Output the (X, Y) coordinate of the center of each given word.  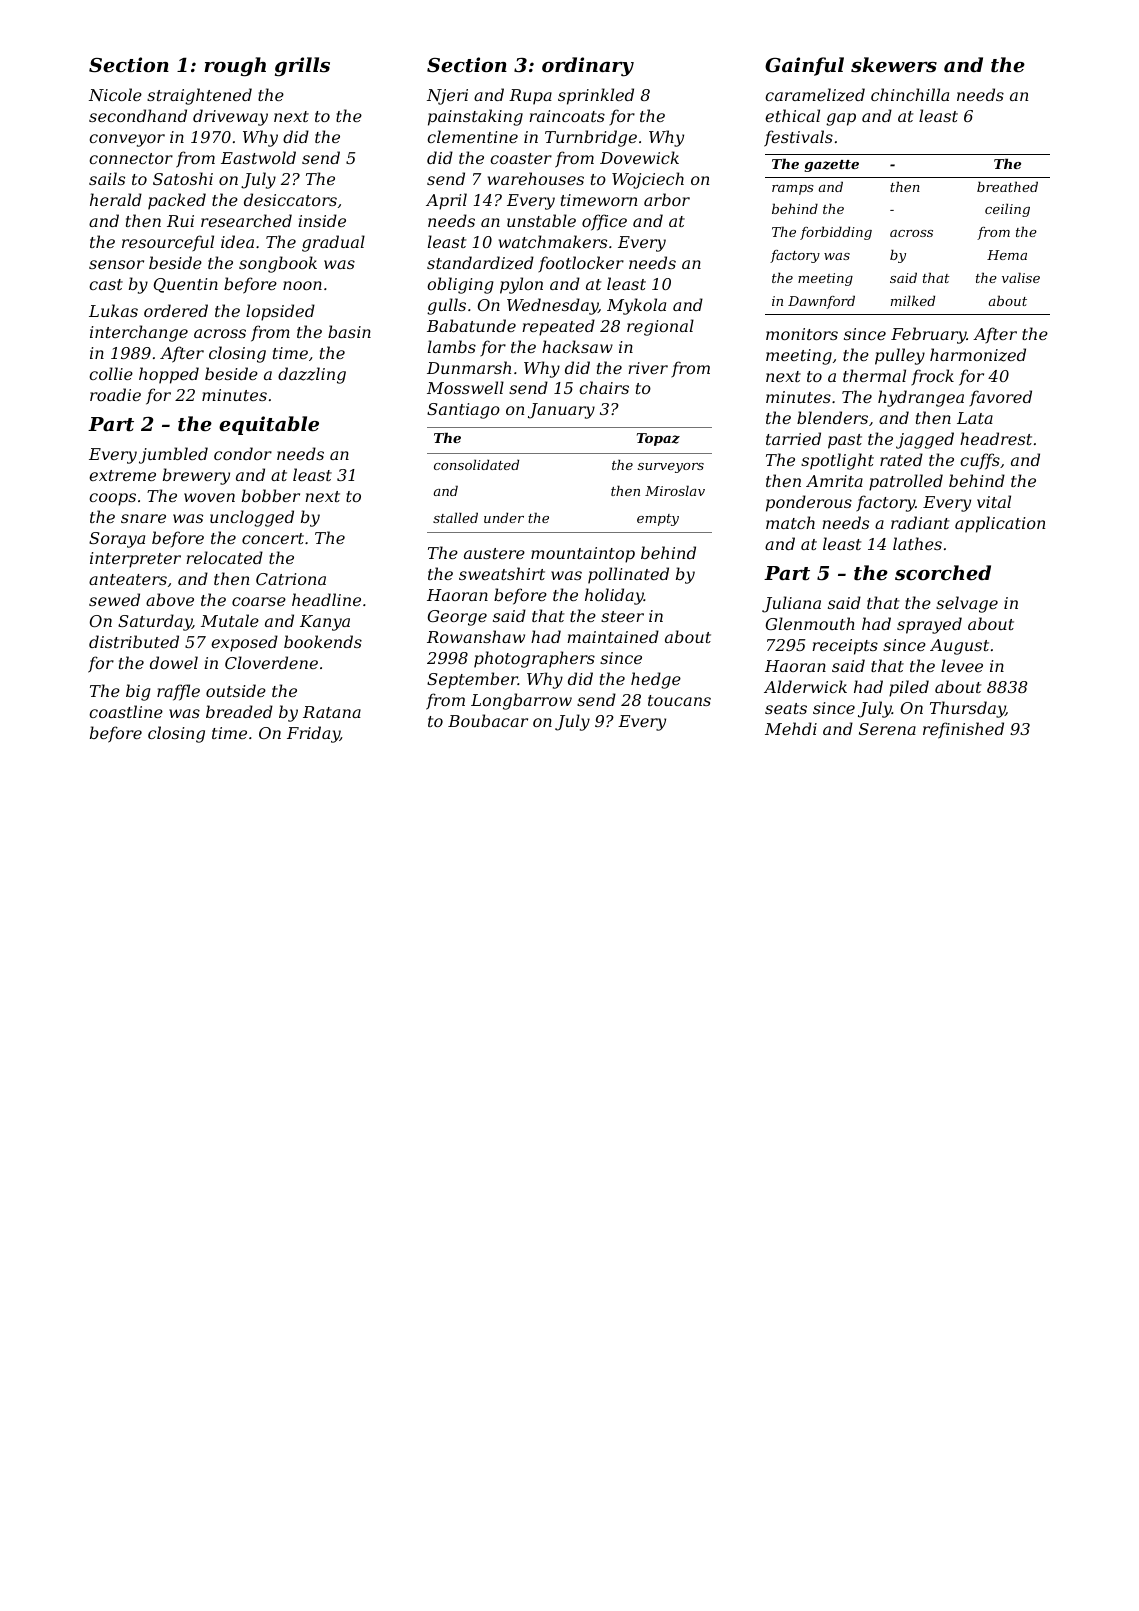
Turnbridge (591, 138)
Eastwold (258, 157)
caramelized (815, 95)
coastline (126, 711)
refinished (963, 730)
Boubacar (488, 720)
